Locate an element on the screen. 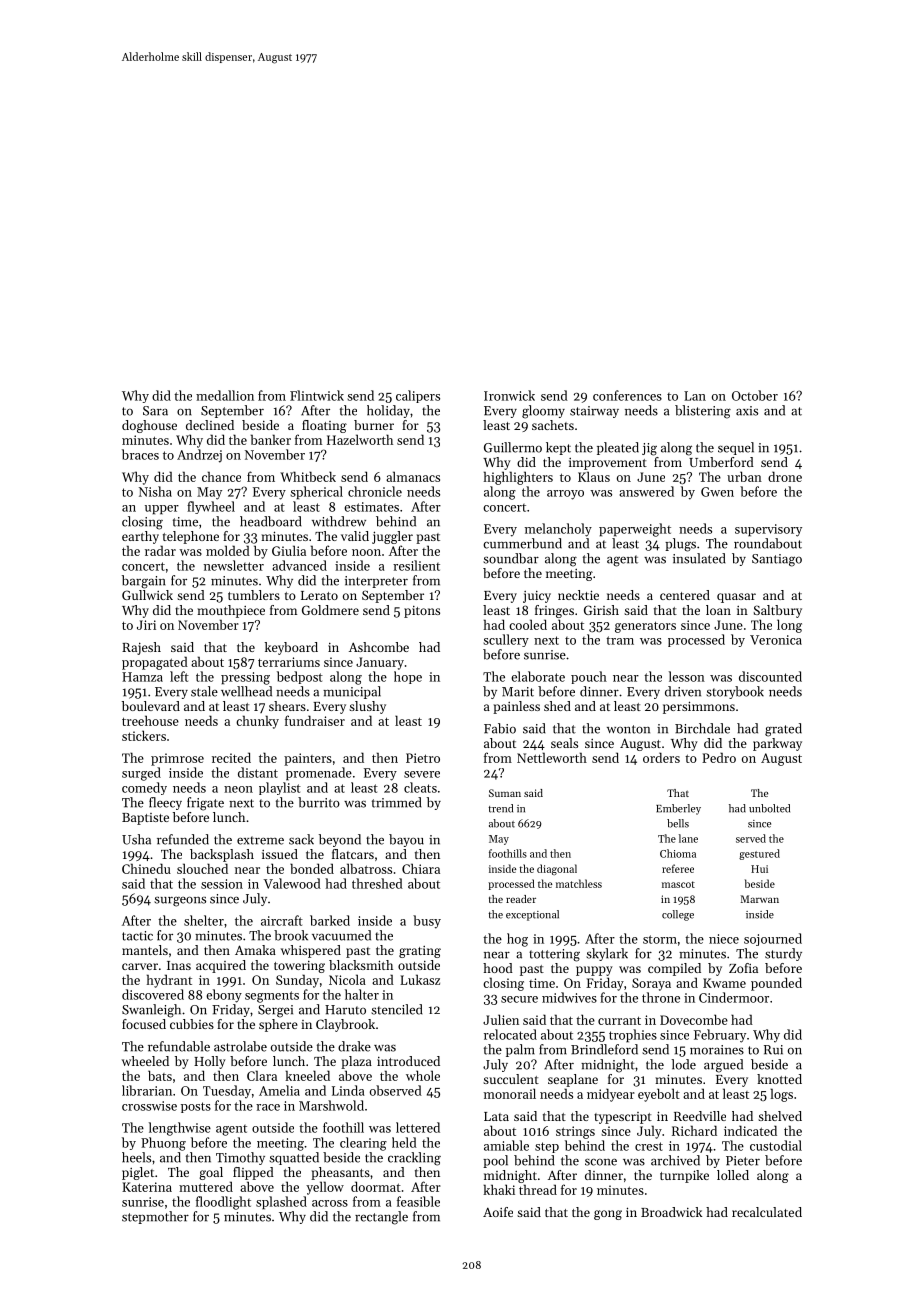 The width and height of the screenshot is (924, 1308). Emberley is located at coordinates (678, 809).
